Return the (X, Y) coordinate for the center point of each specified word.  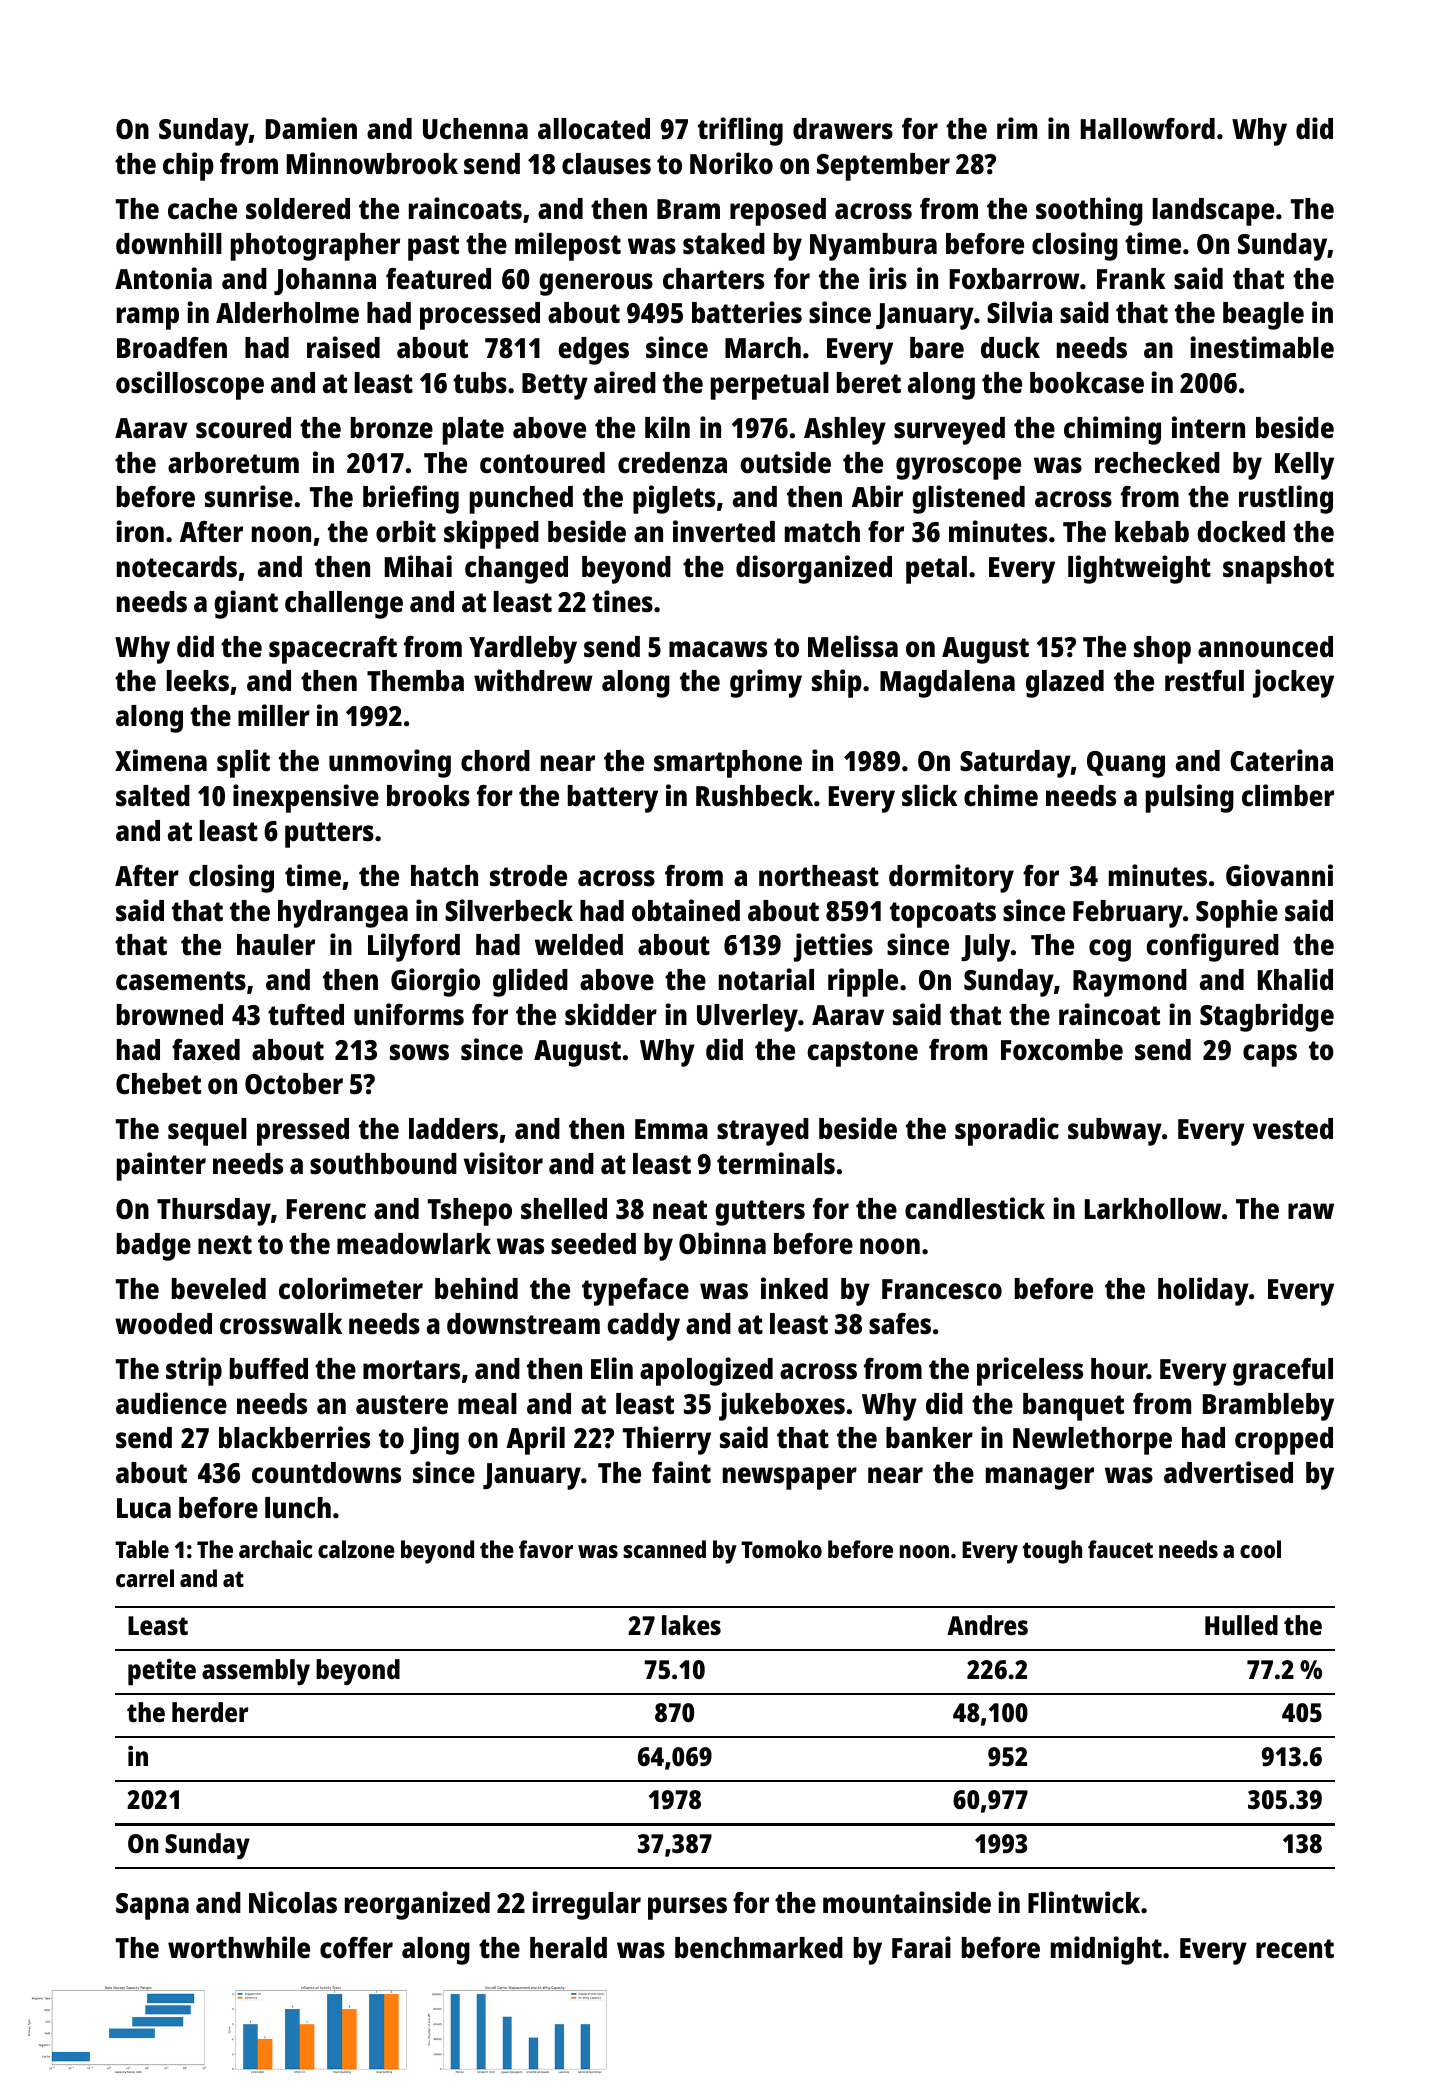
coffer (356, 1948)
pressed (303, 1132)
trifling (740, 131)
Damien (311, 128)
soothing (1089, 211)
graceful (1283, 1372)
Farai (921, 1947)
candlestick (975, 1208)
